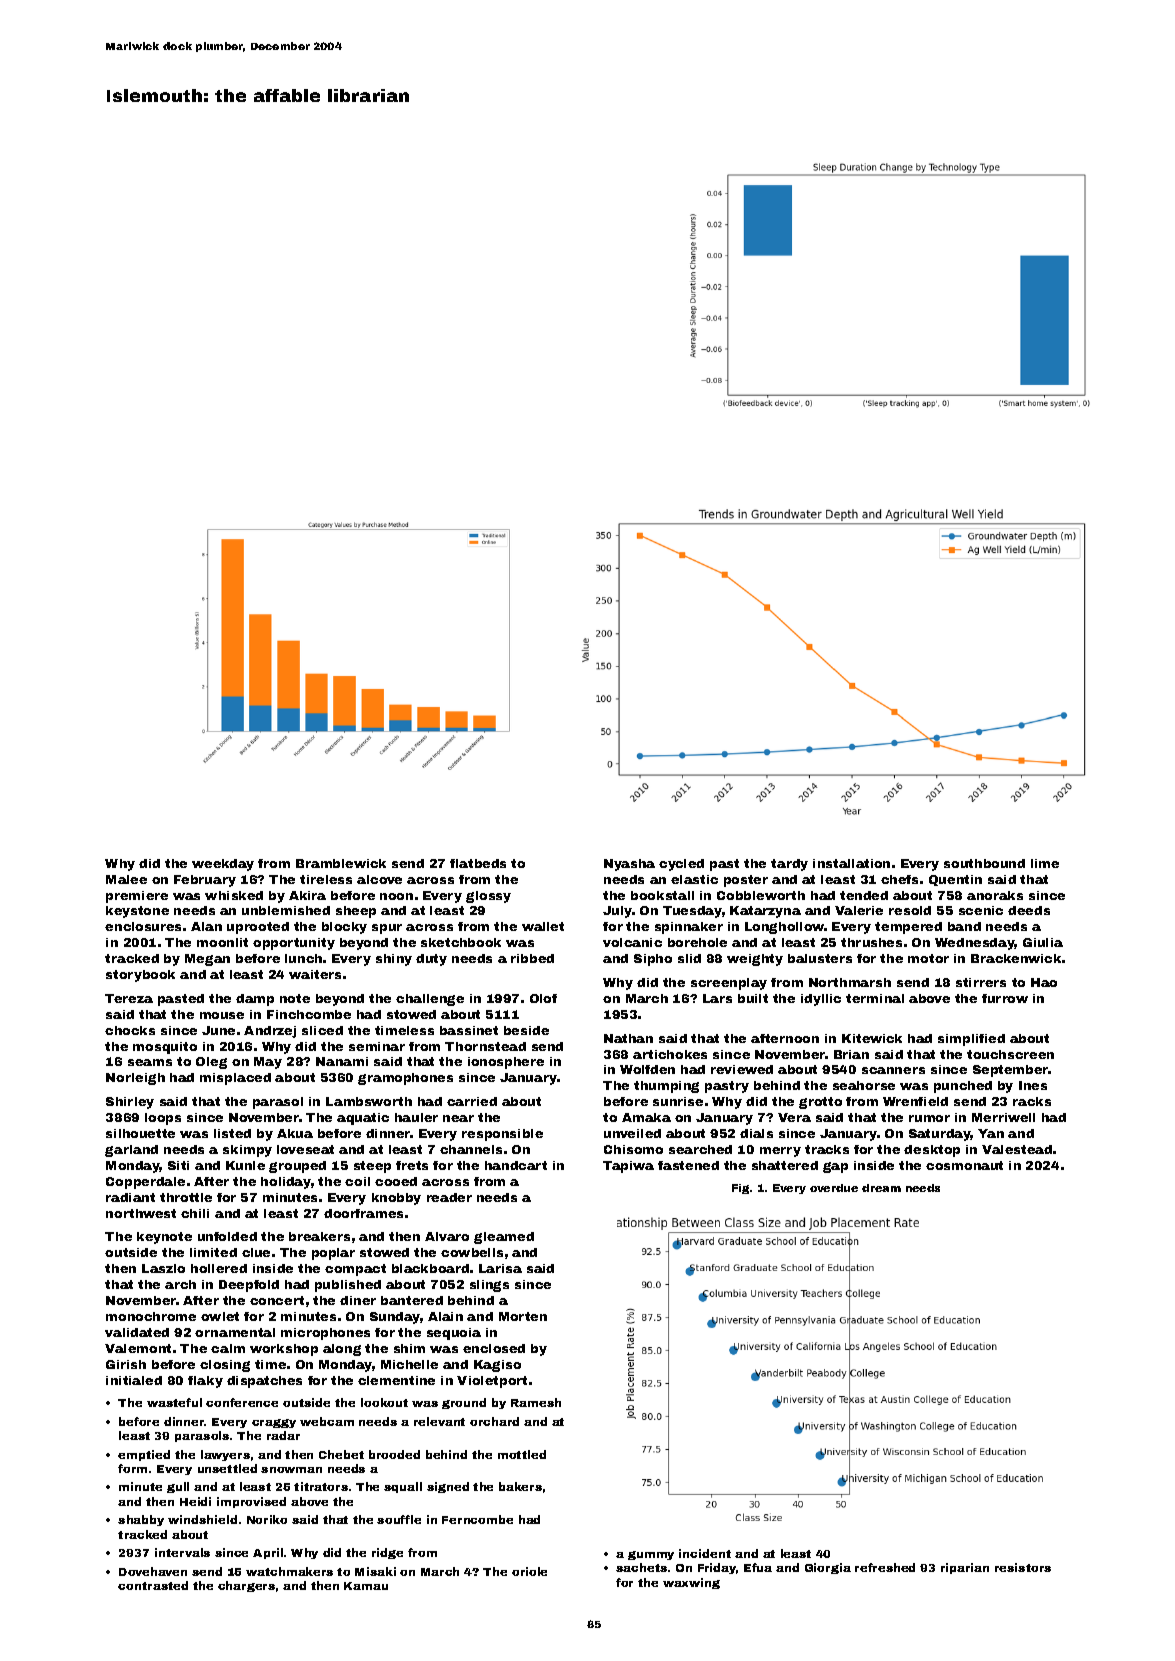  I want to click on oriole, so click(529, 1571).
